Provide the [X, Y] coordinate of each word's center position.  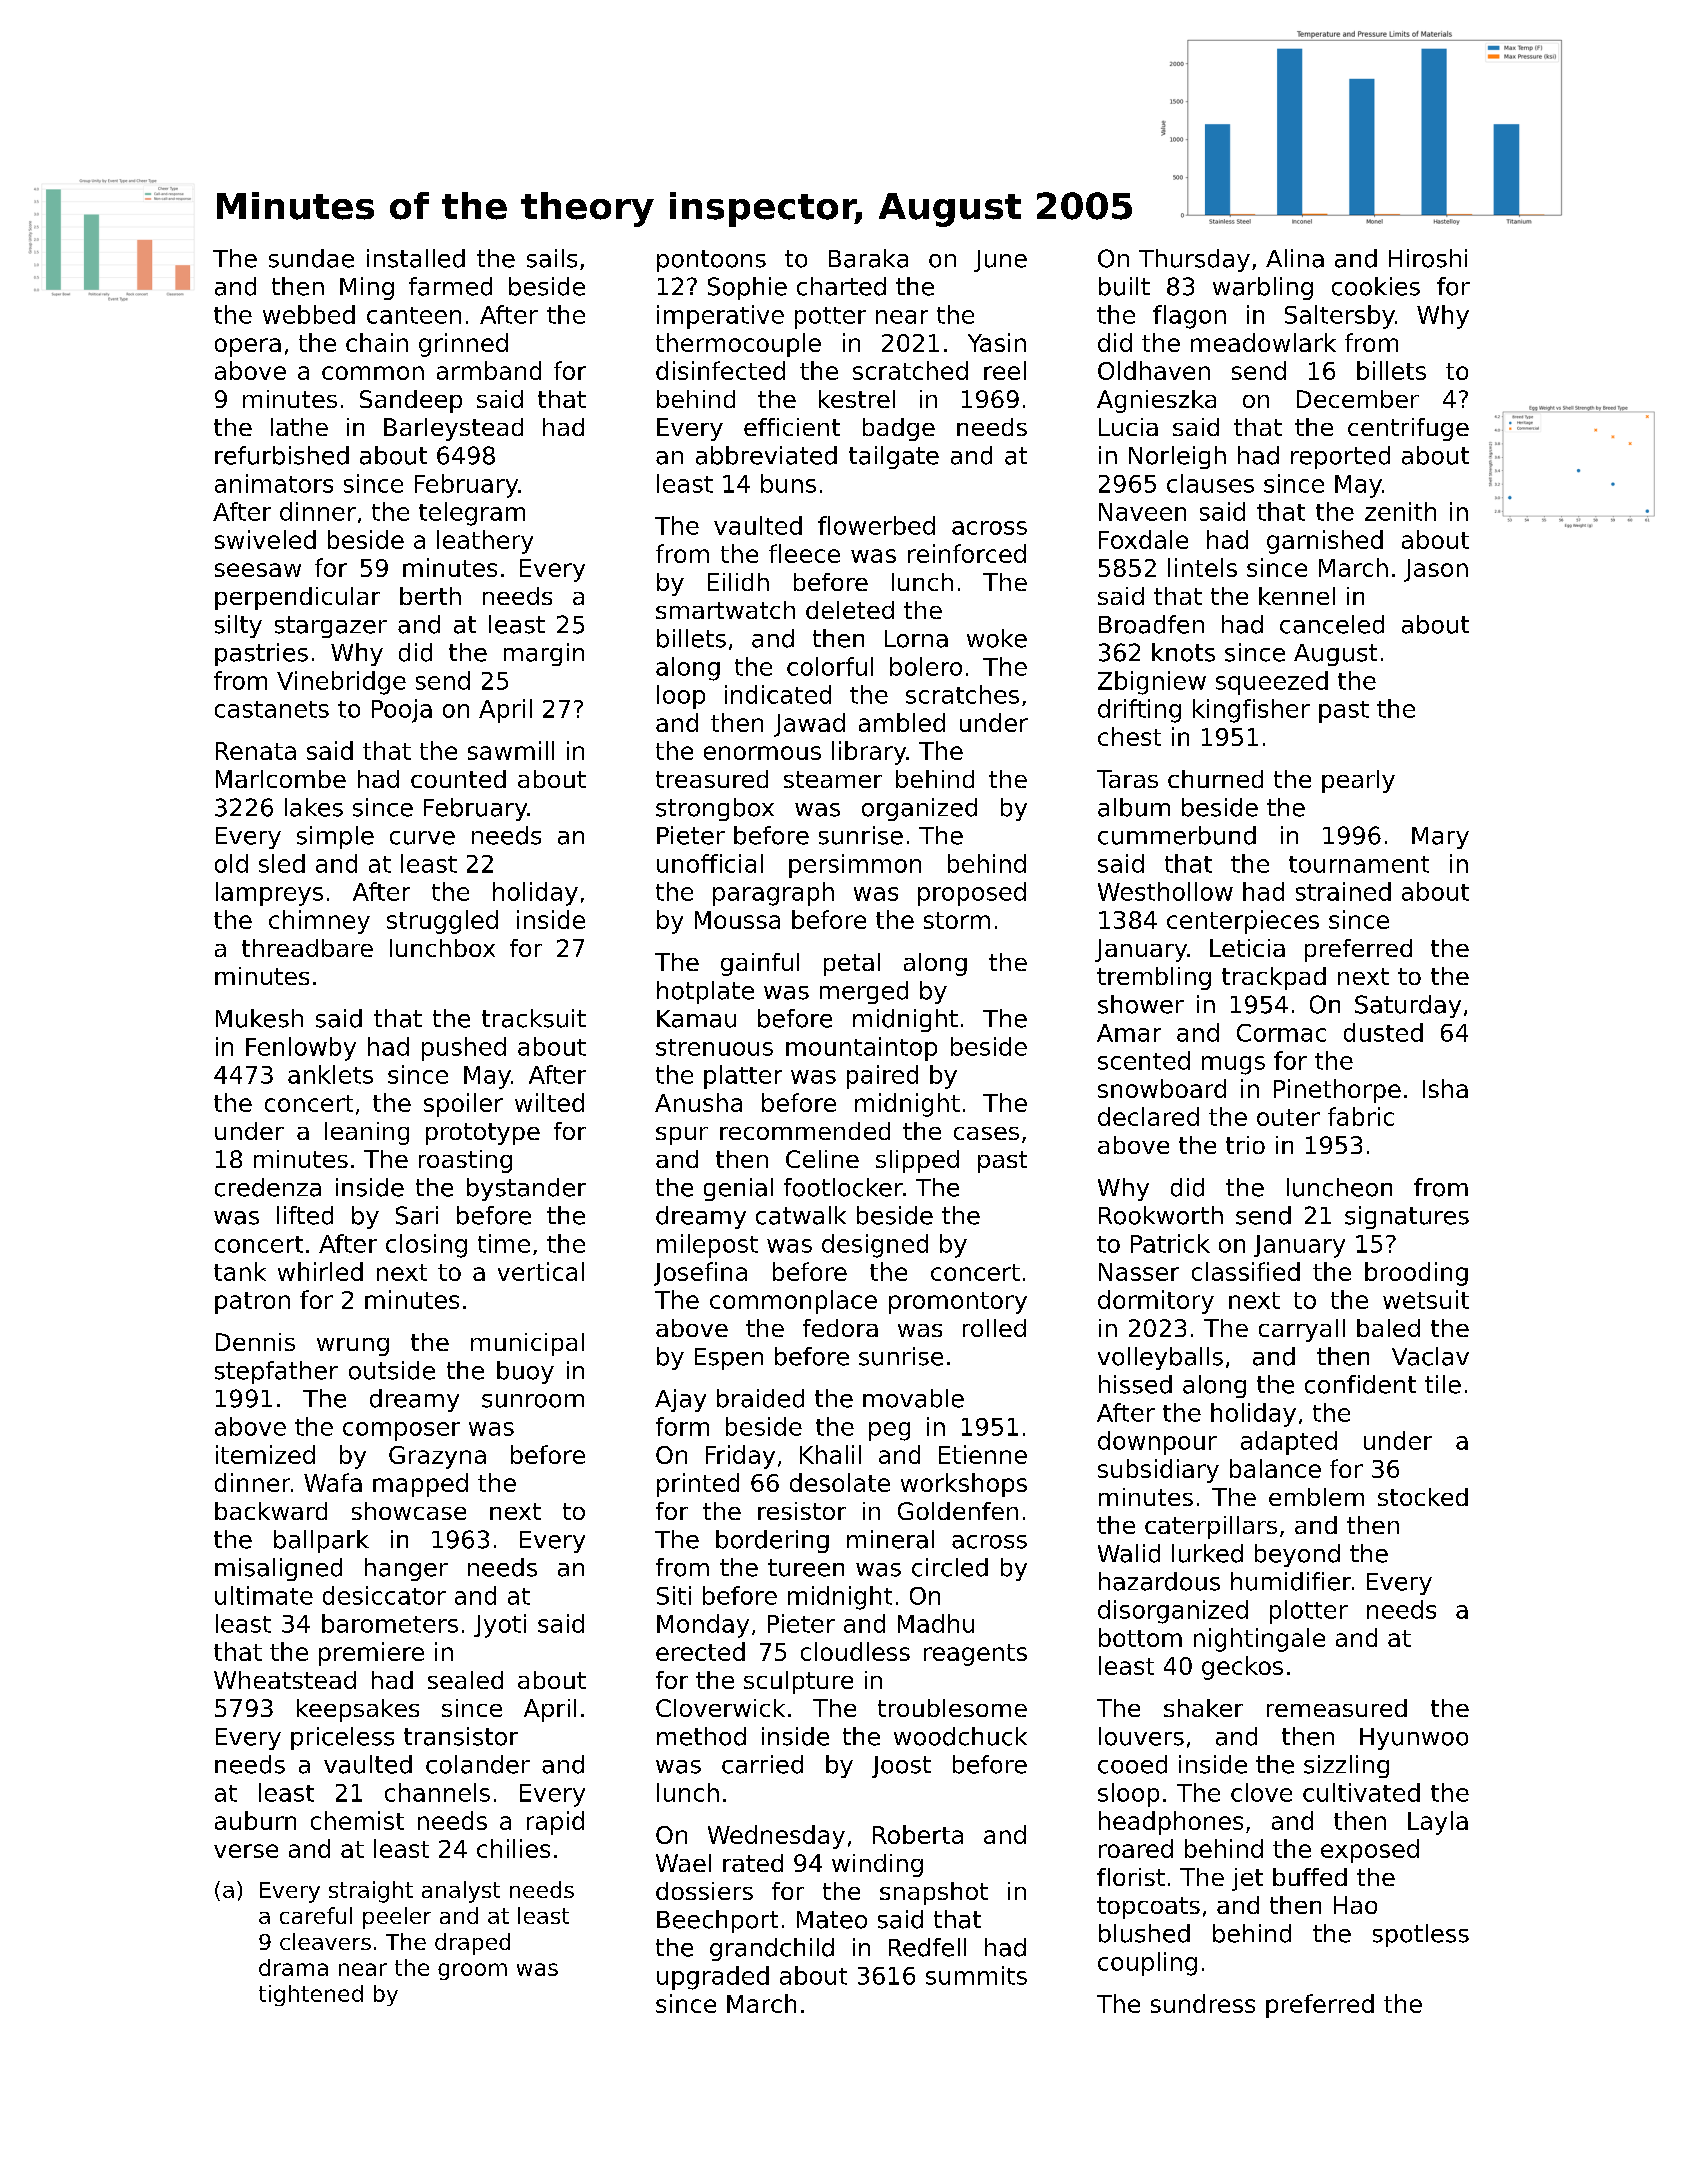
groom [472, 1971]
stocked [1423, 1497]
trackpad [1274, 978]
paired [882, 1077]
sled [282, 863]
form [682, 1426]
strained [1343, 891]
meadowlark [1263, 342]
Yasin [997, 342]
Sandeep [411, 401]
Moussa [737, 920]
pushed [464, 1049]
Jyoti [500, 1626]
